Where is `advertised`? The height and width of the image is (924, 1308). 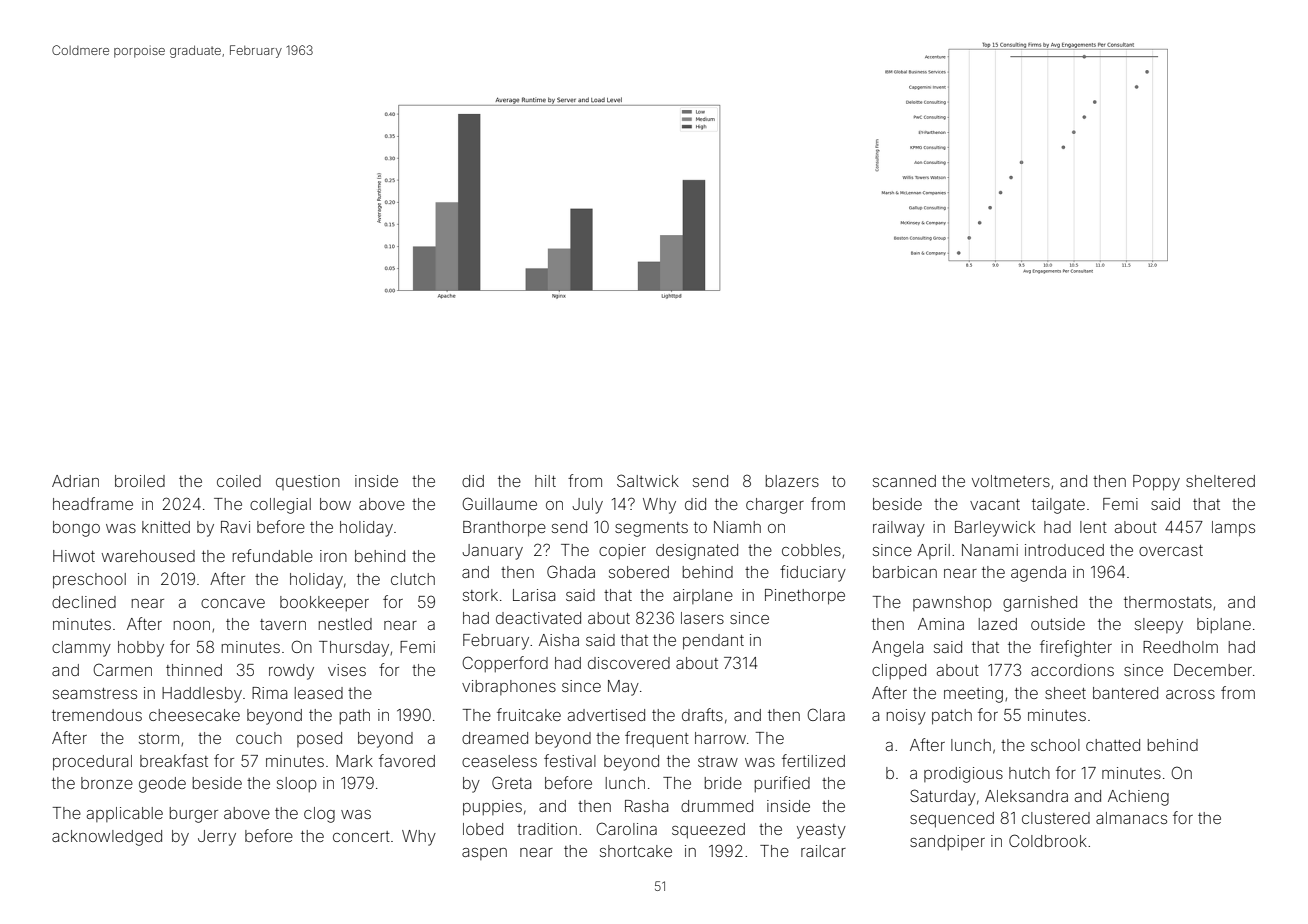
advertised is located at coordinates (606, 715).
